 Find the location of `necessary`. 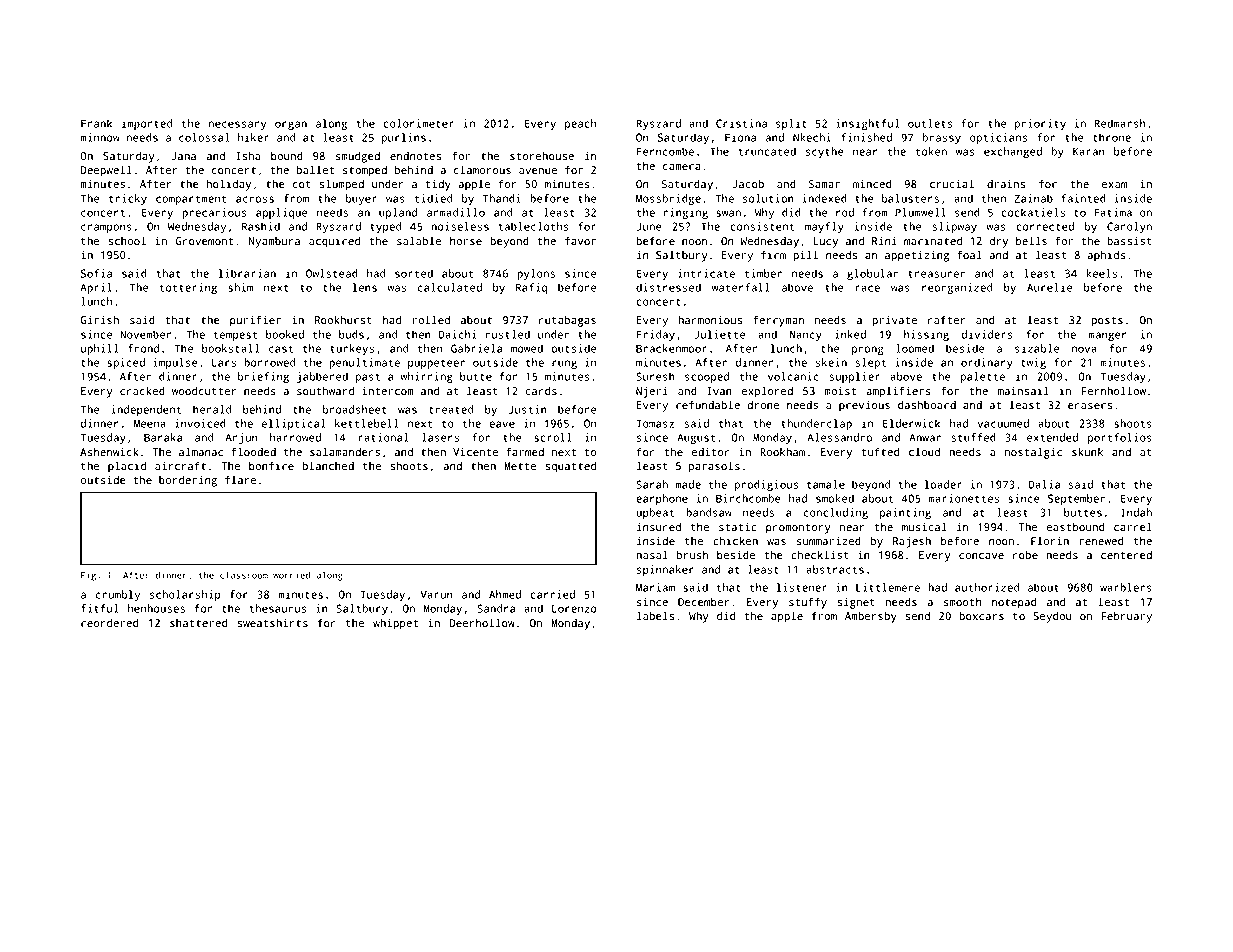

necessary is located at coordinates (237, 125).
